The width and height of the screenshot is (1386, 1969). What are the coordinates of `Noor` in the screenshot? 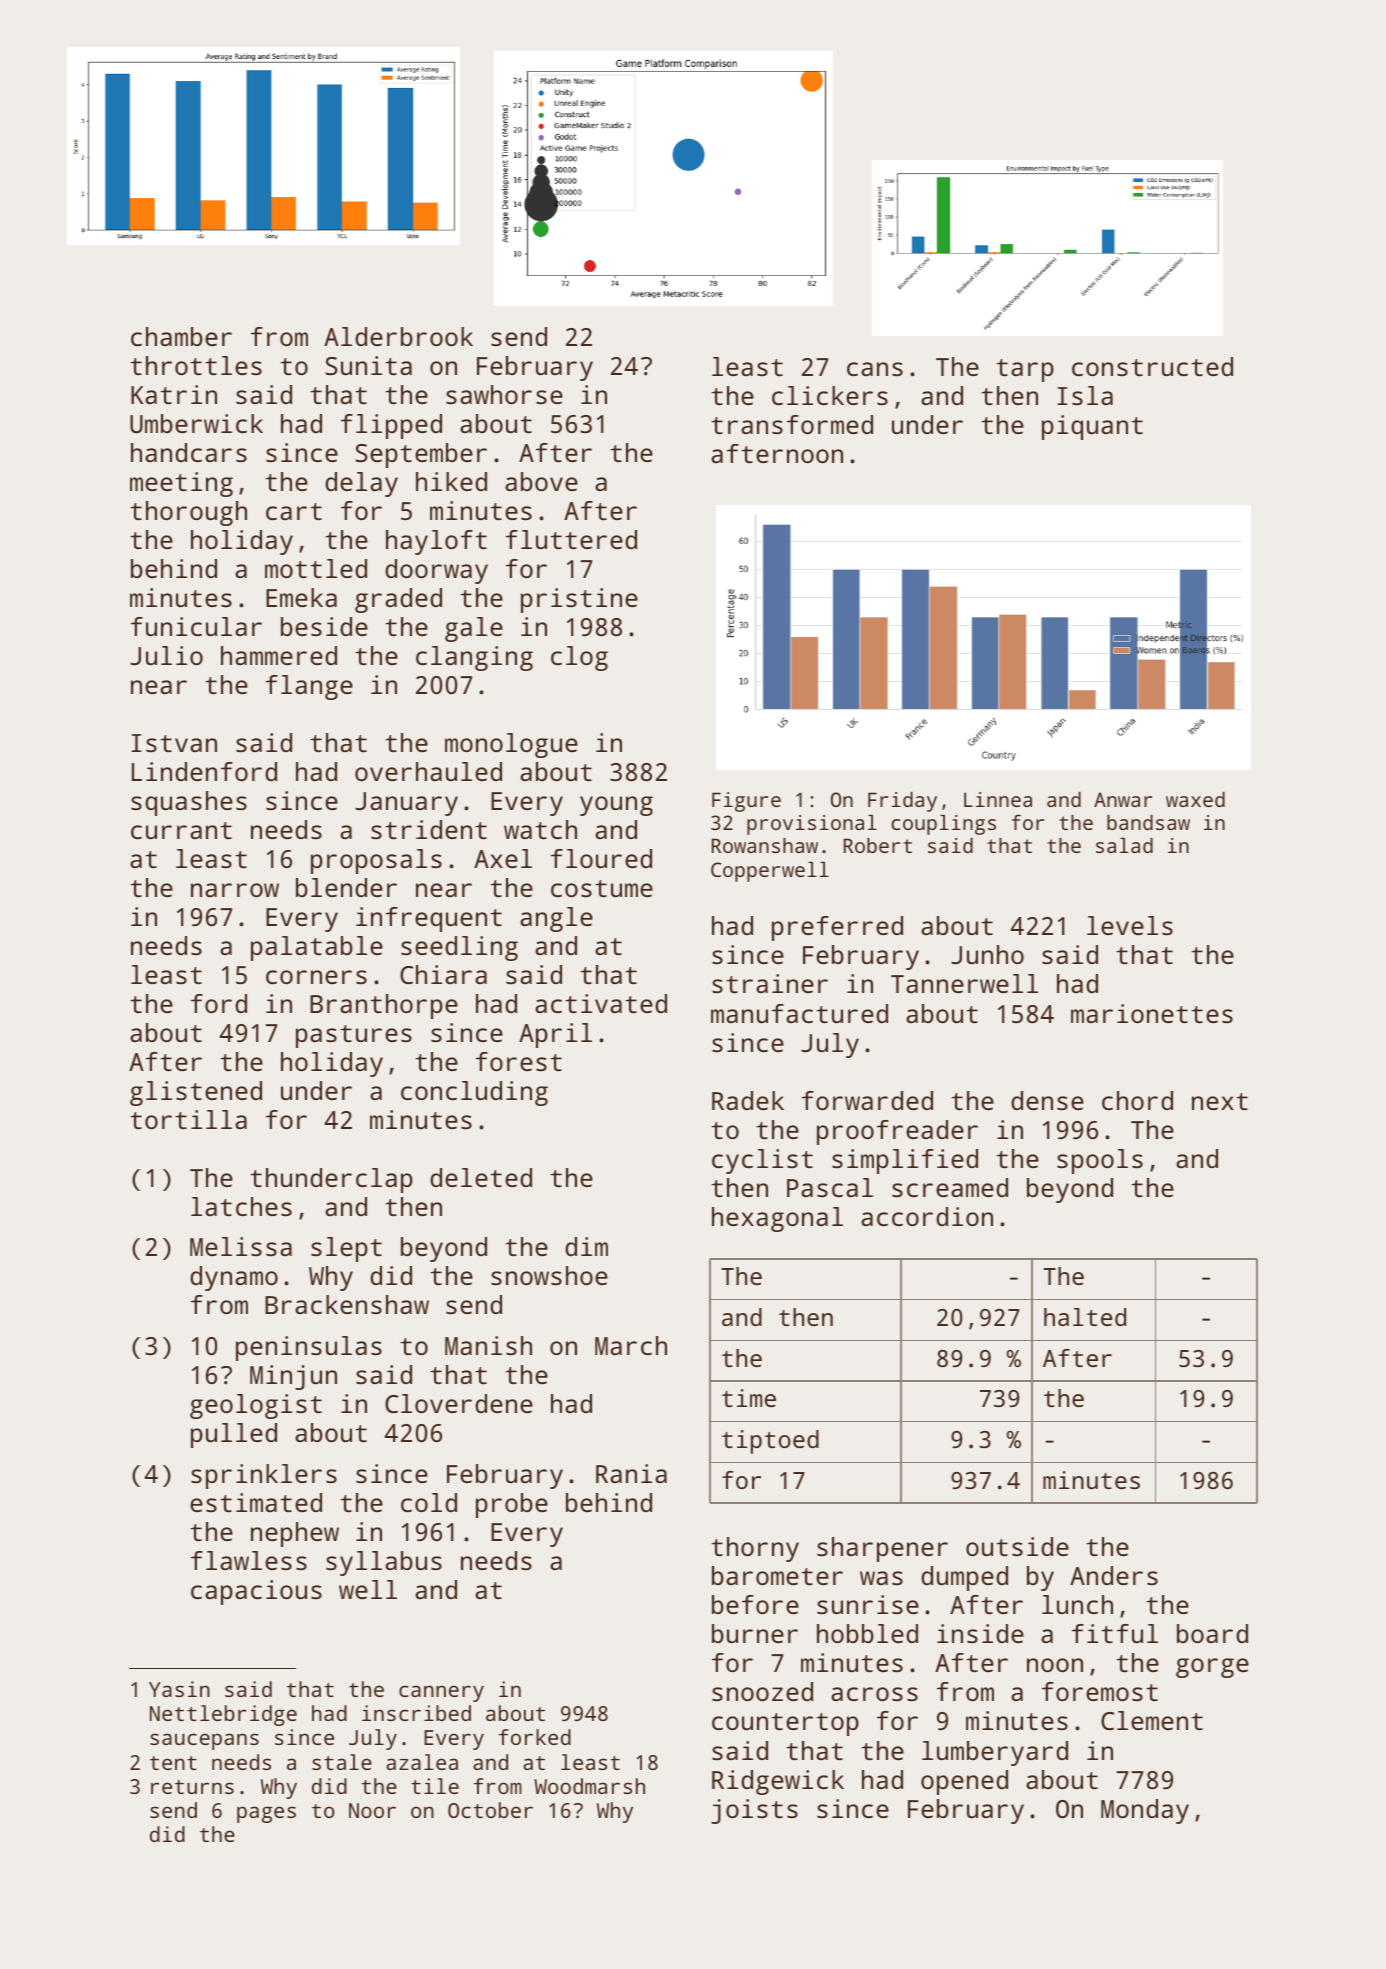 It's located at (372, 1810).
